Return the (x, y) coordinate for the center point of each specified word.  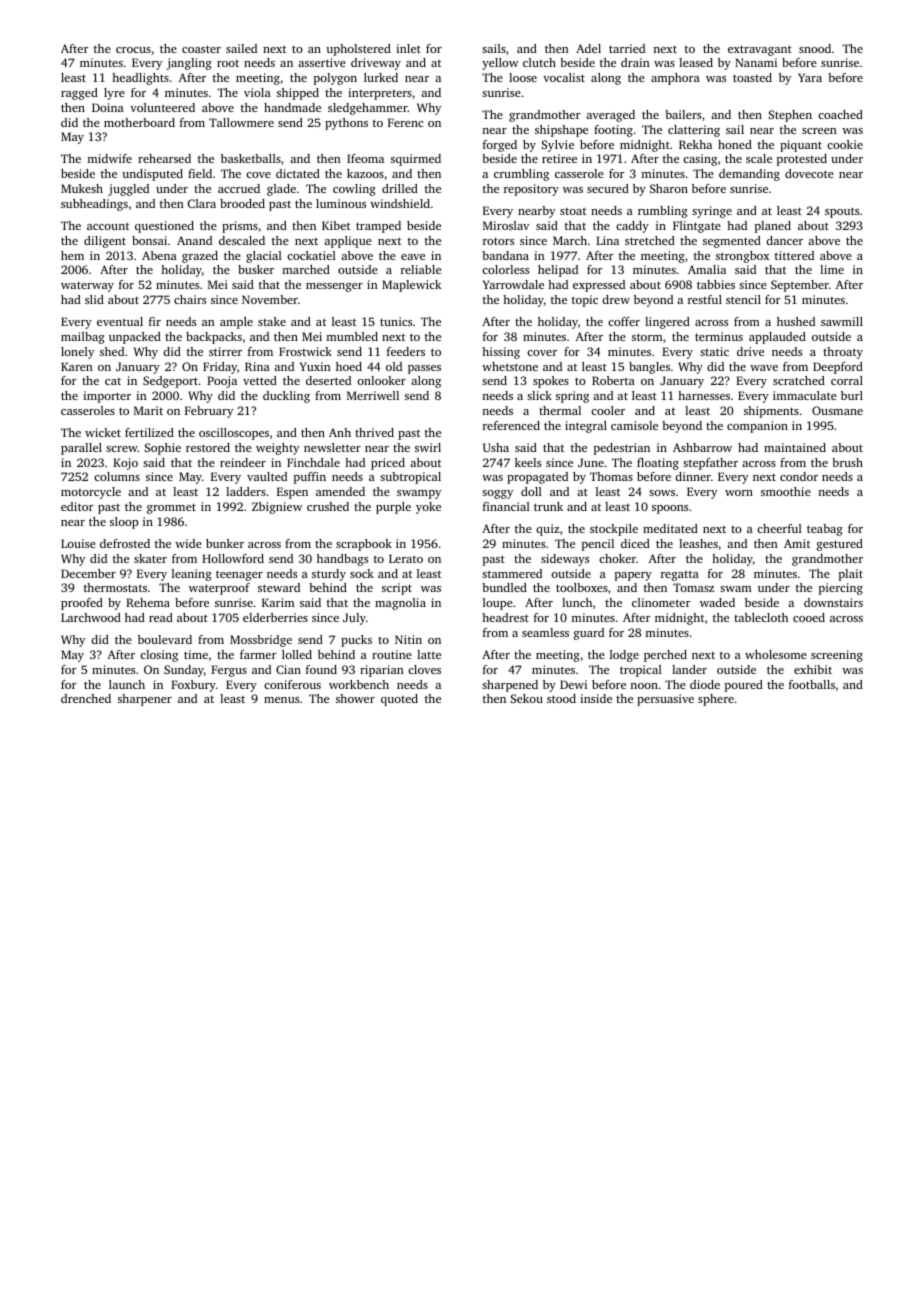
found (321, 669)
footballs (812, 684)
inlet (408, 48)
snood (815, 48)
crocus (133, 50)
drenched (86, 698)
